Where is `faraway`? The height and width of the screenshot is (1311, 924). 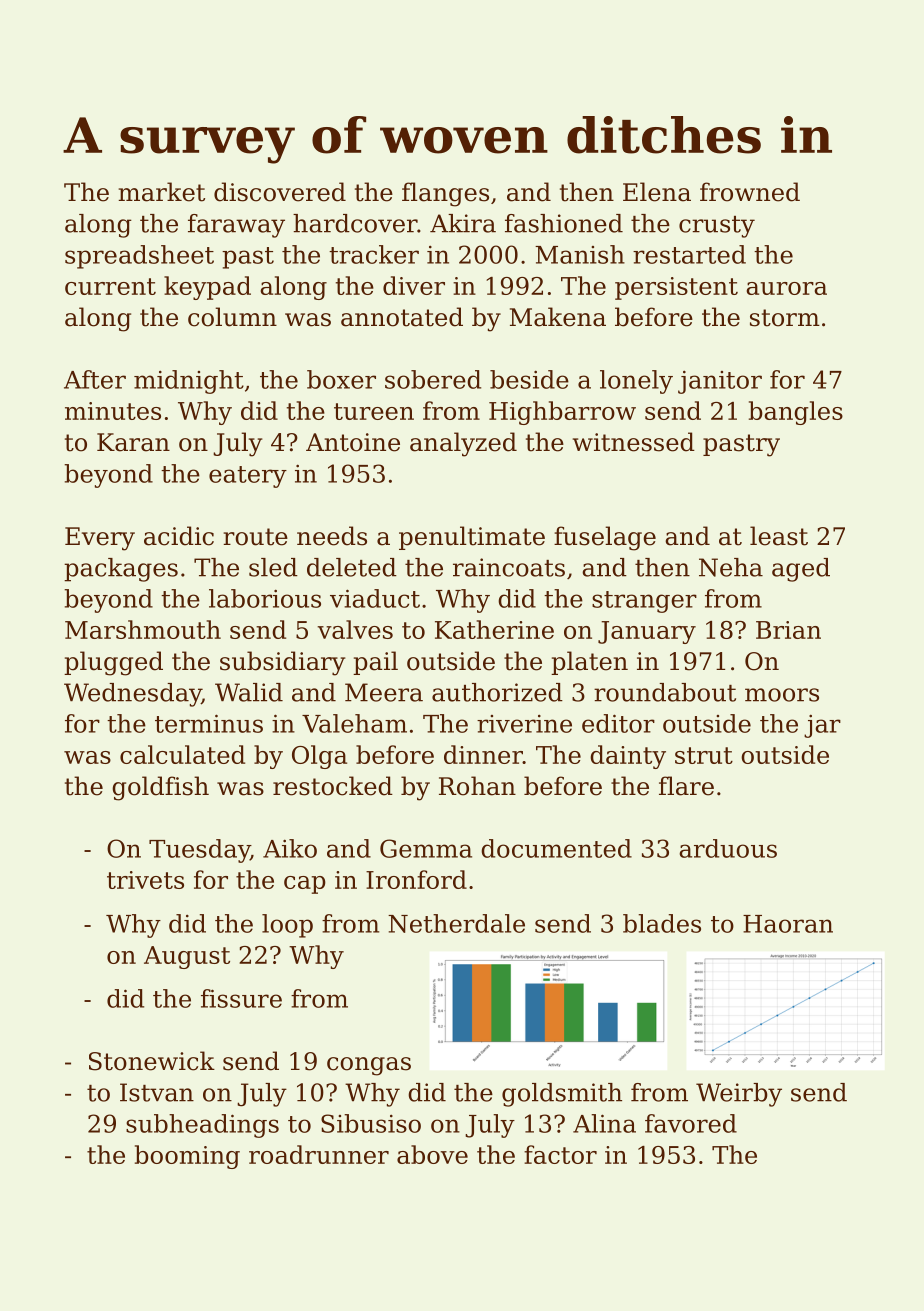 faraway is located at coordinates (236, 226).
